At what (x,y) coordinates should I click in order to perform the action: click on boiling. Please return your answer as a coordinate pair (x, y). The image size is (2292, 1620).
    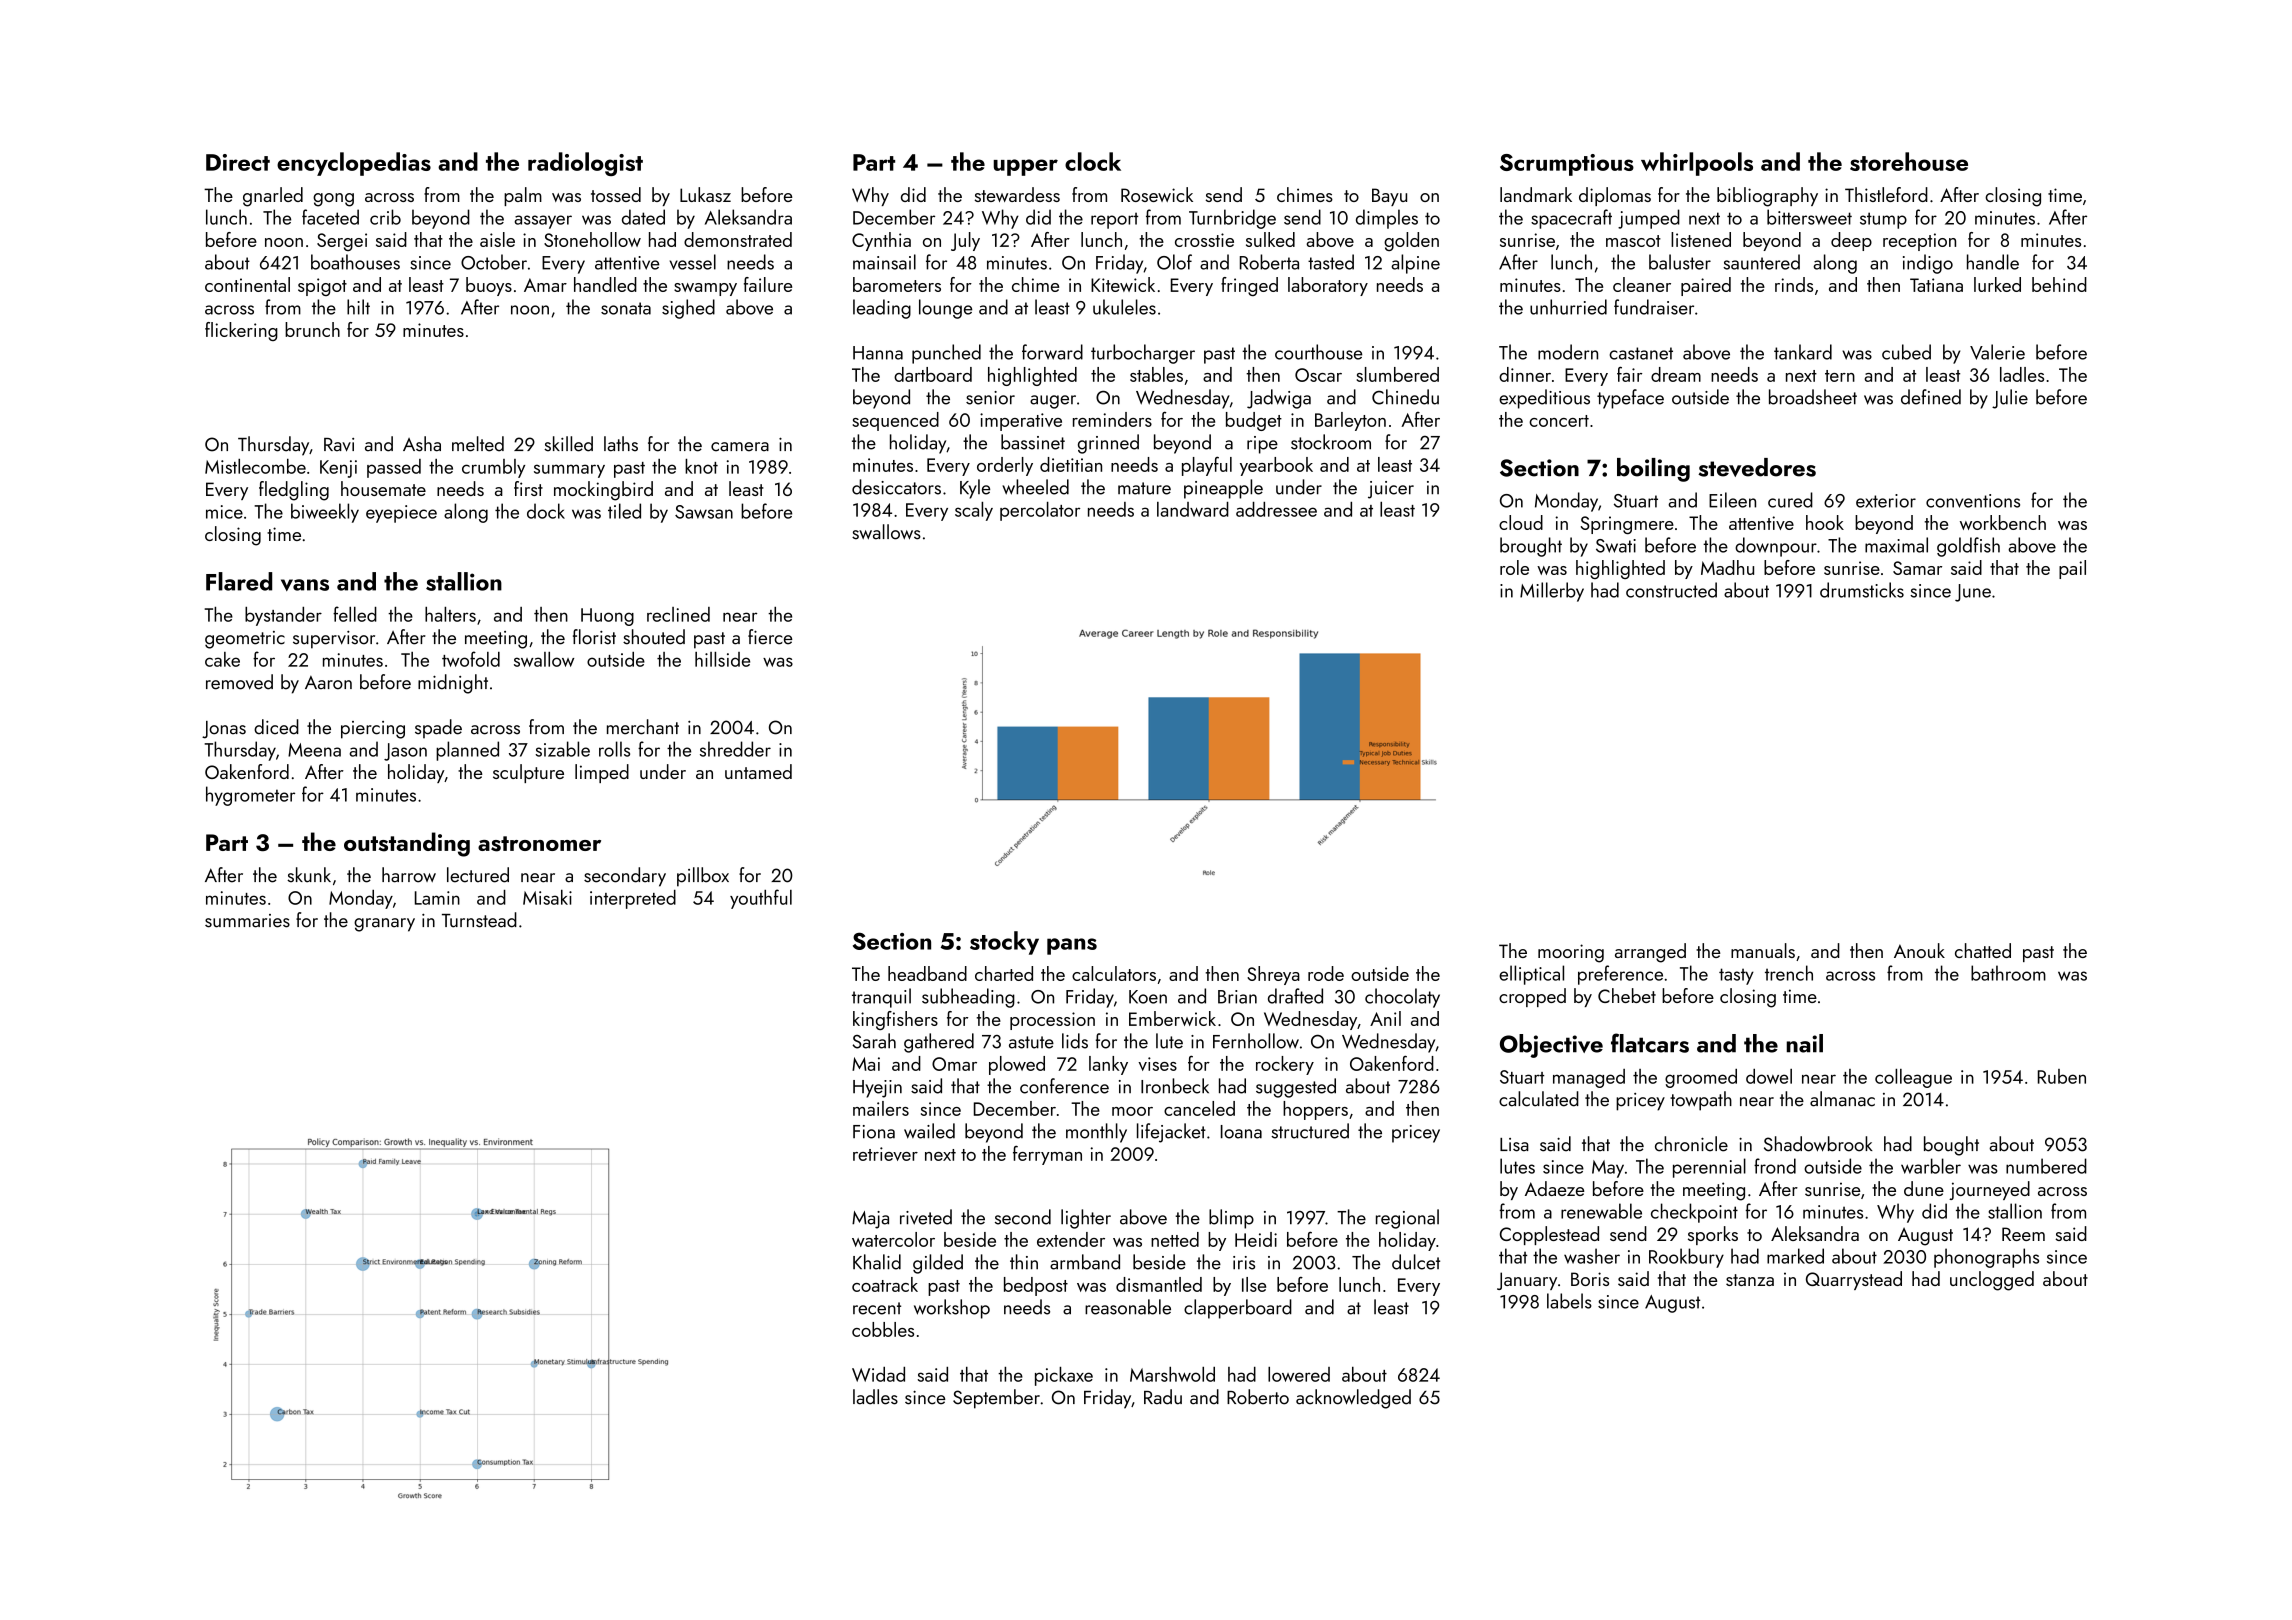
    Looking at the image, I should click on (1653, 470).
